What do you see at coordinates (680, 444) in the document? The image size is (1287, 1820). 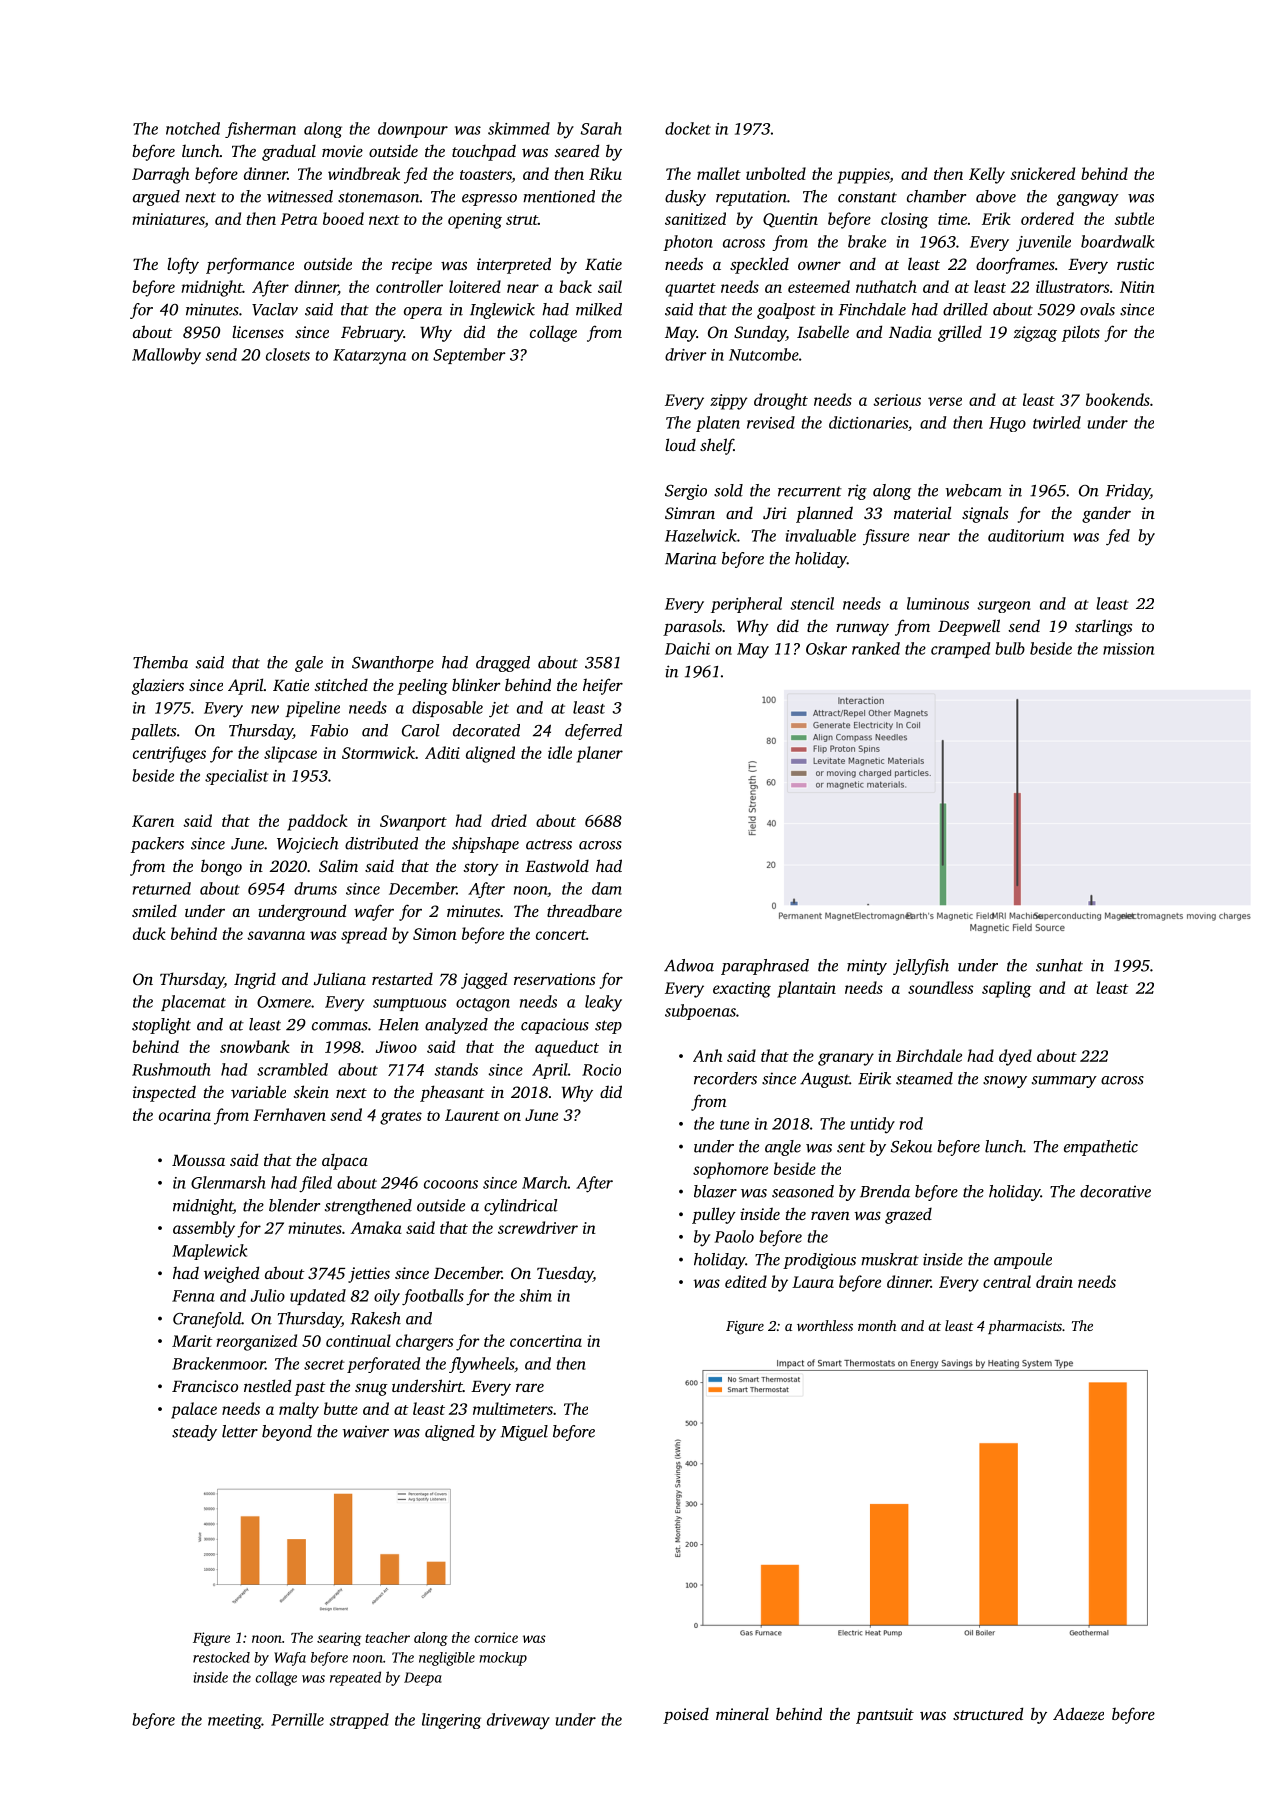 I see `loud` at bounding box center [680, 444].
